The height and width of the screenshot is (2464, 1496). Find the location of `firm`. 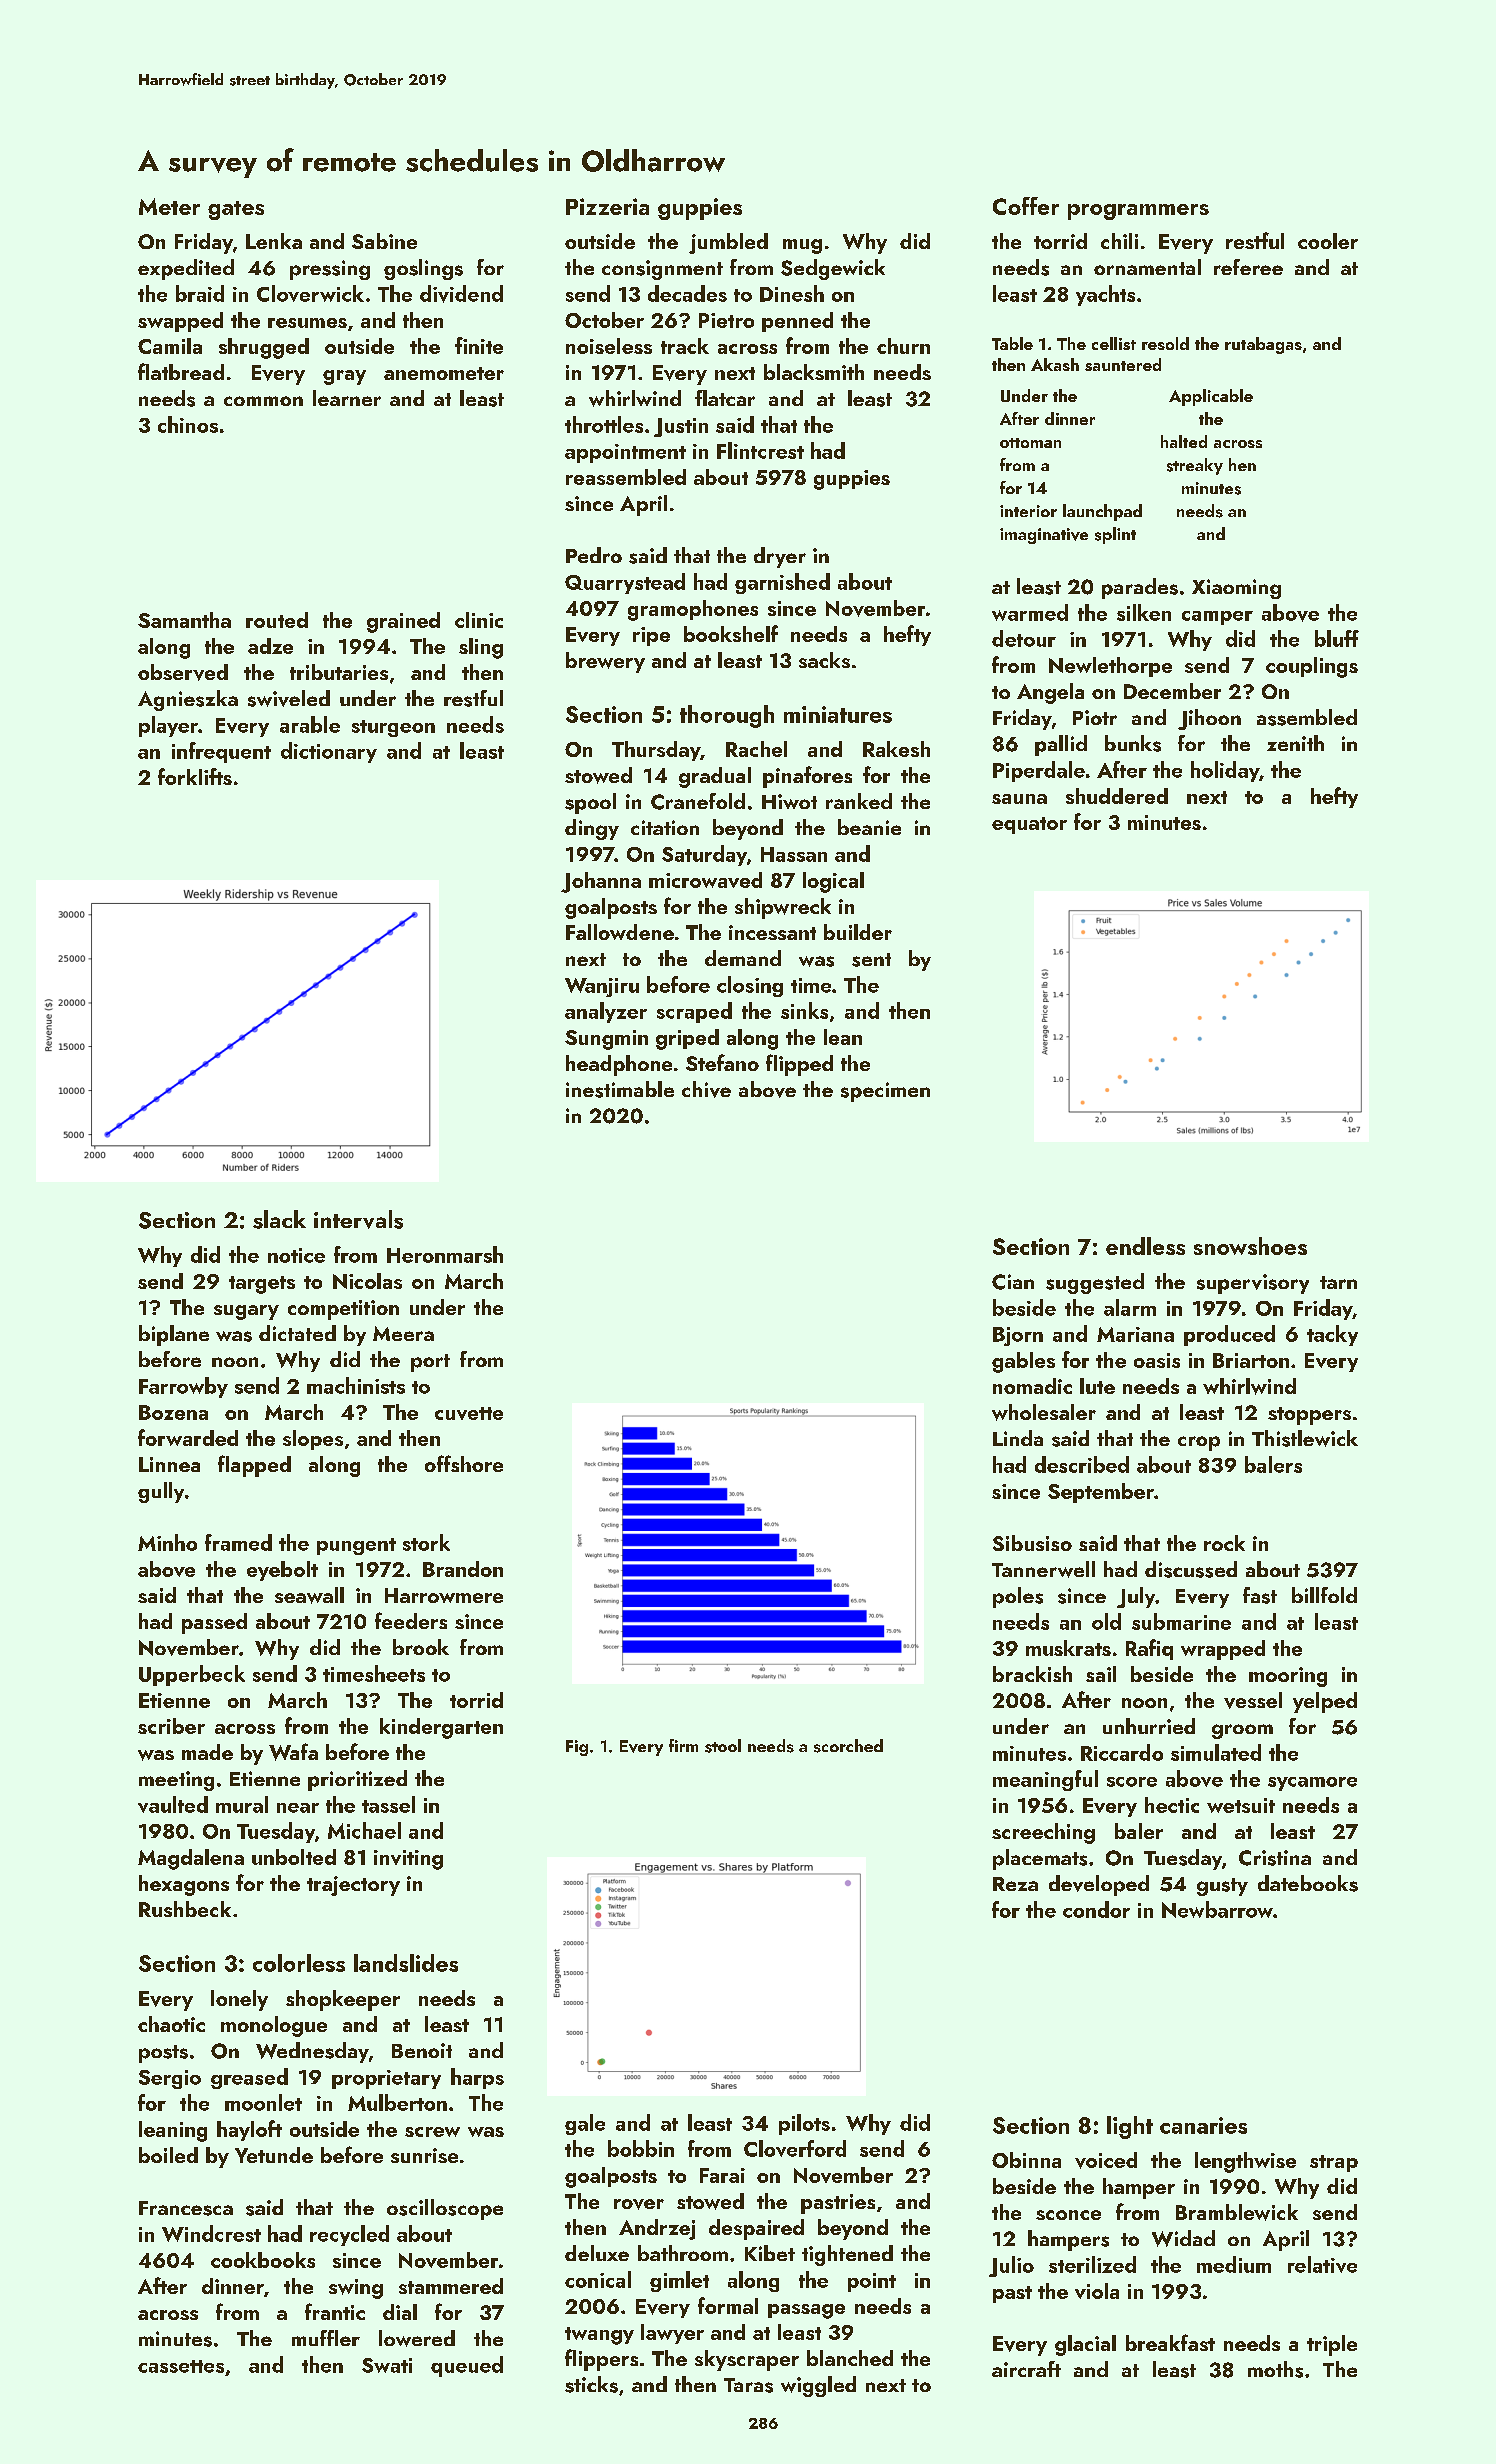

firm is located at coordinates (683, 1745).
